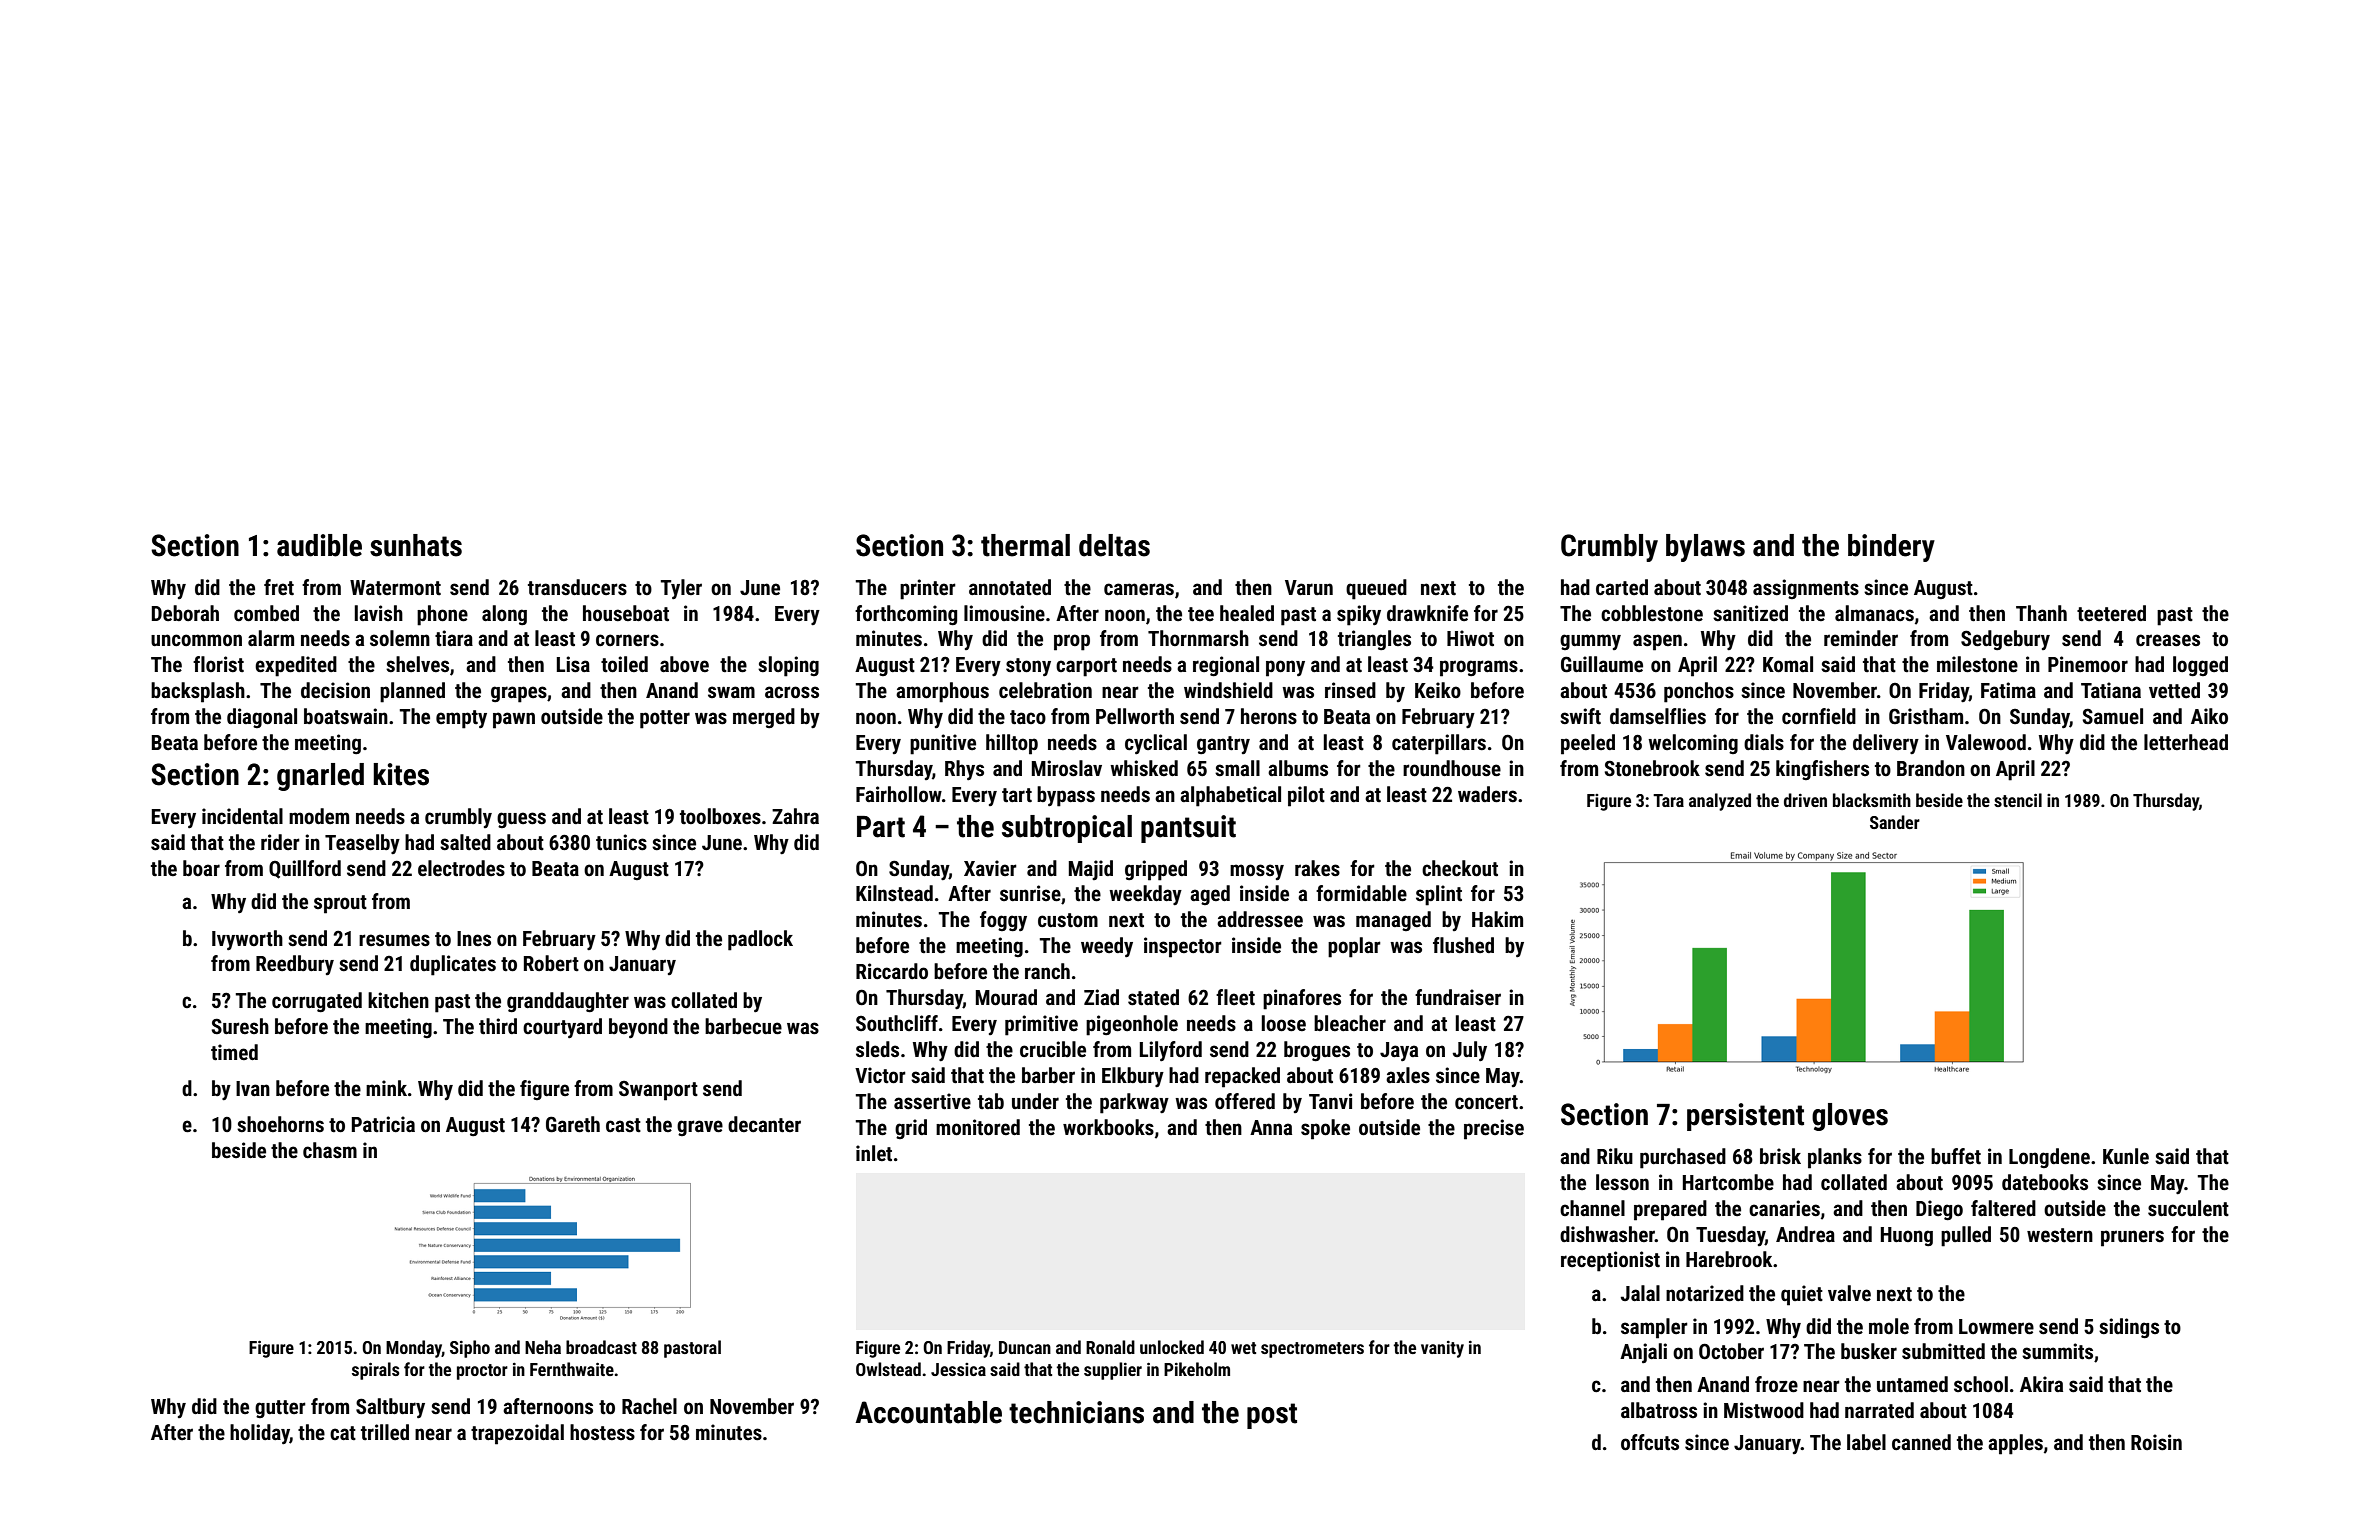  What do you see at coordinates (1850, 1117) in the document?
I see `gloves` at bounding box center [1850, 1117].
